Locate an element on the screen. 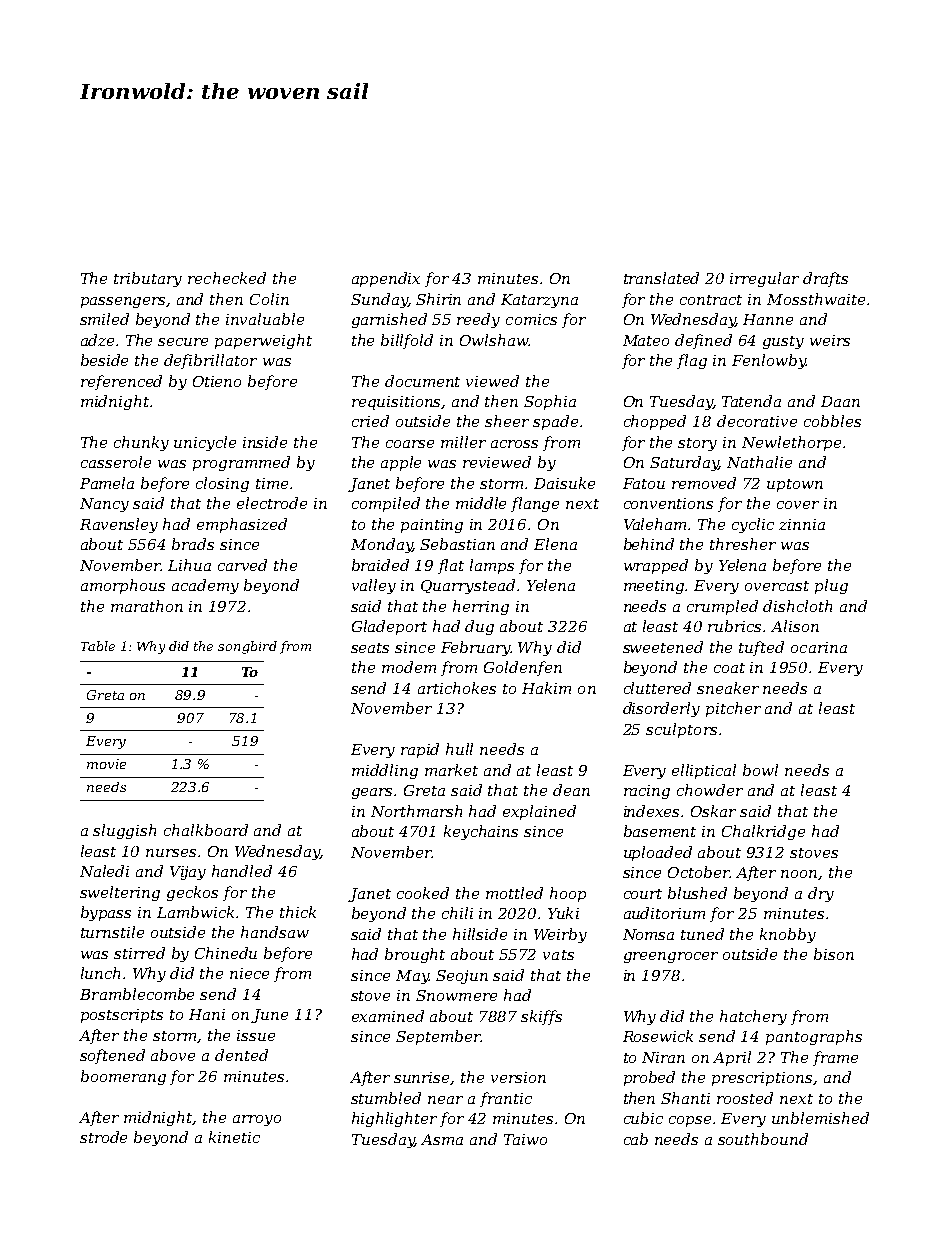 This screenshot has height=1233, width=952. highlighter is located at coordinates (394, 1119).
